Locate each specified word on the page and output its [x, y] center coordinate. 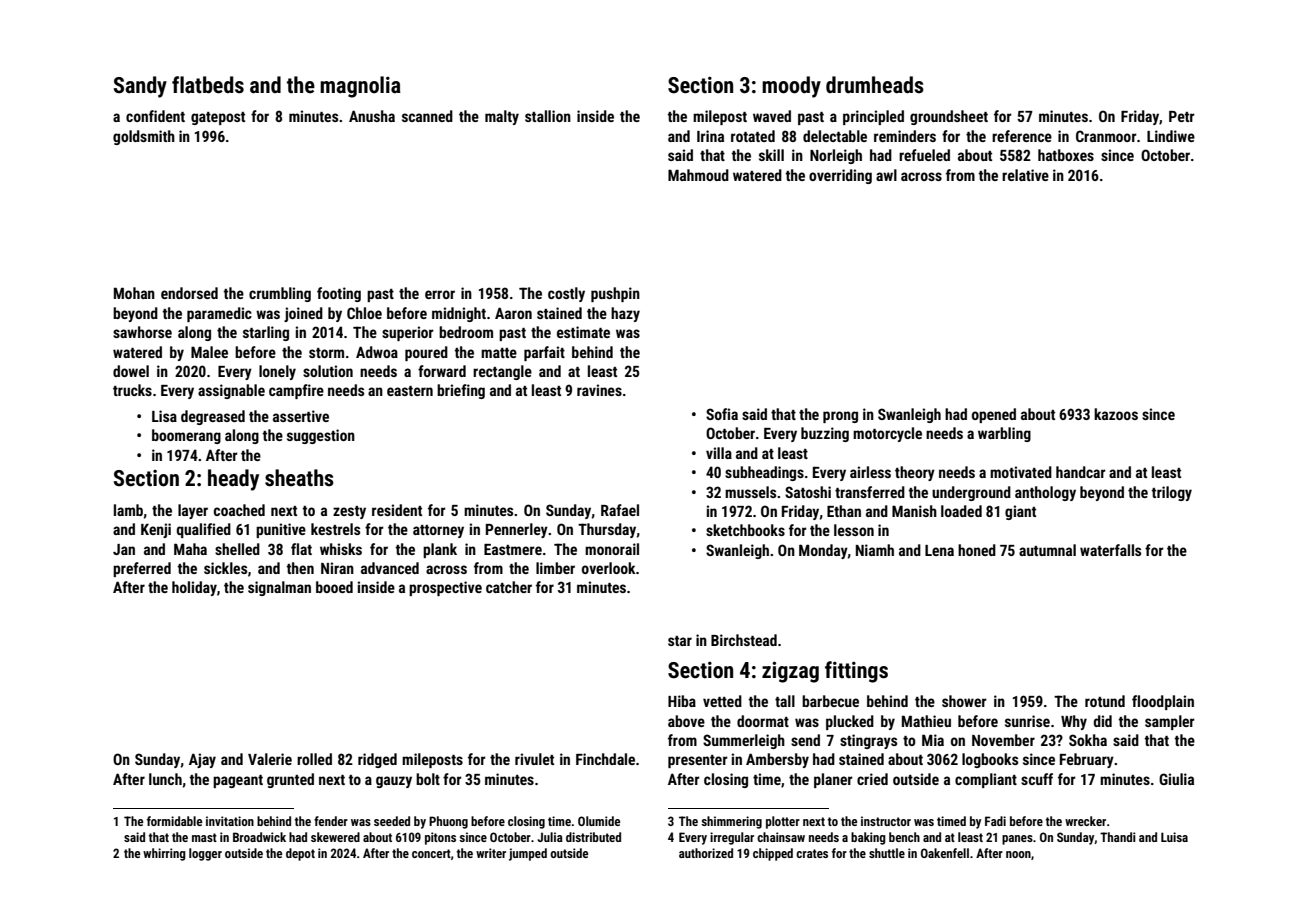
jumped [528, 854]
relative [1025, 175]
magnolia [360, 87]
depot [300, 854]
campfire [296, 391]
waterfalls [1110, 550]
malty [502, 117]
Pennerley [517, 530]
